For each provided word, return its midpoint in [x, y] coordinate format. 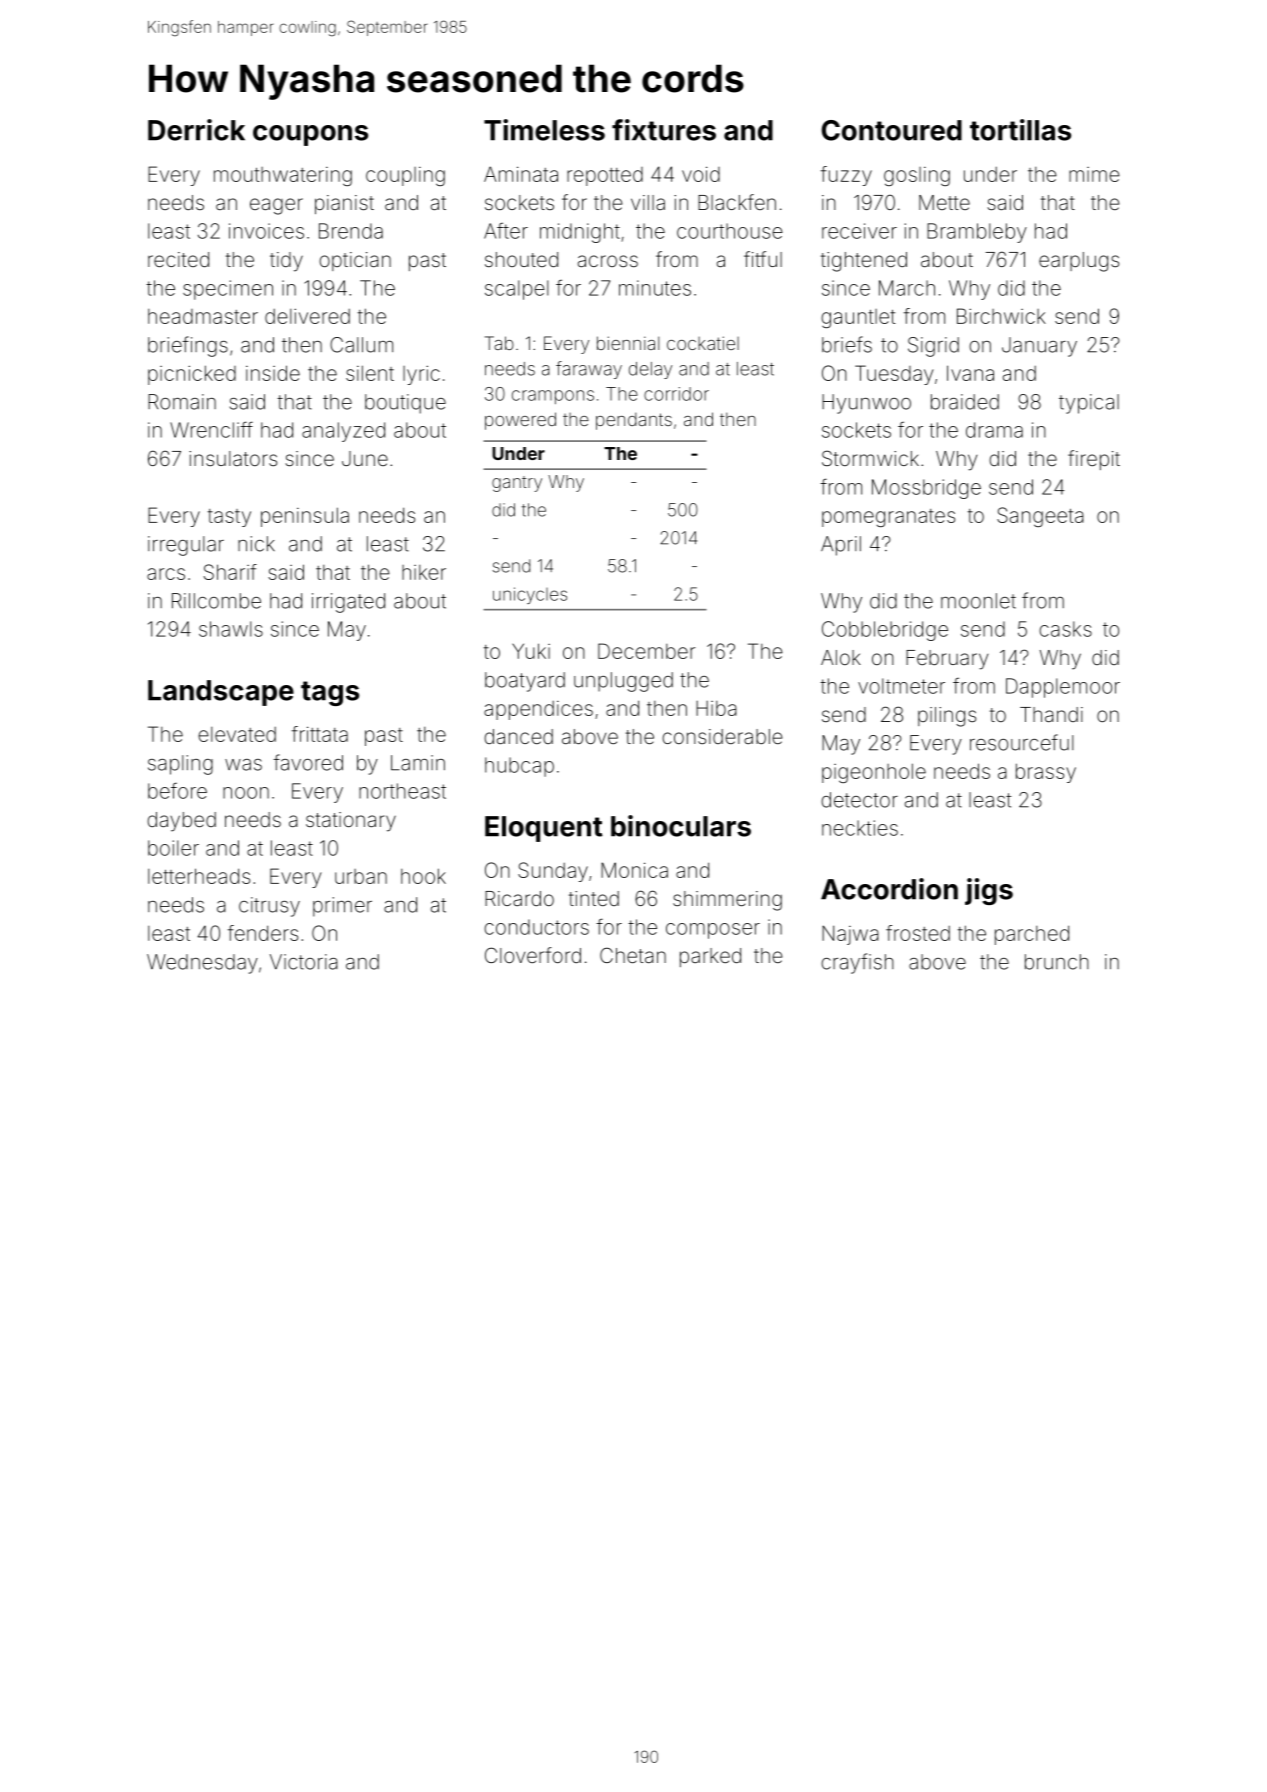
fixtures [664, 130]
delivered [307, 316]
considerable [722, 736]
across [608, 261]
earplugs [1079, 262]
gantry [517, 484]
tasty [229, 518]
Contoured [892, 130]
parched [1032, 935]
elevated [237, 734]
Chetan [633, 955]
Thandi [1051, 714]
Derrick [196, 130]
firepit [1094, 460]
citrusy [269, 907]
